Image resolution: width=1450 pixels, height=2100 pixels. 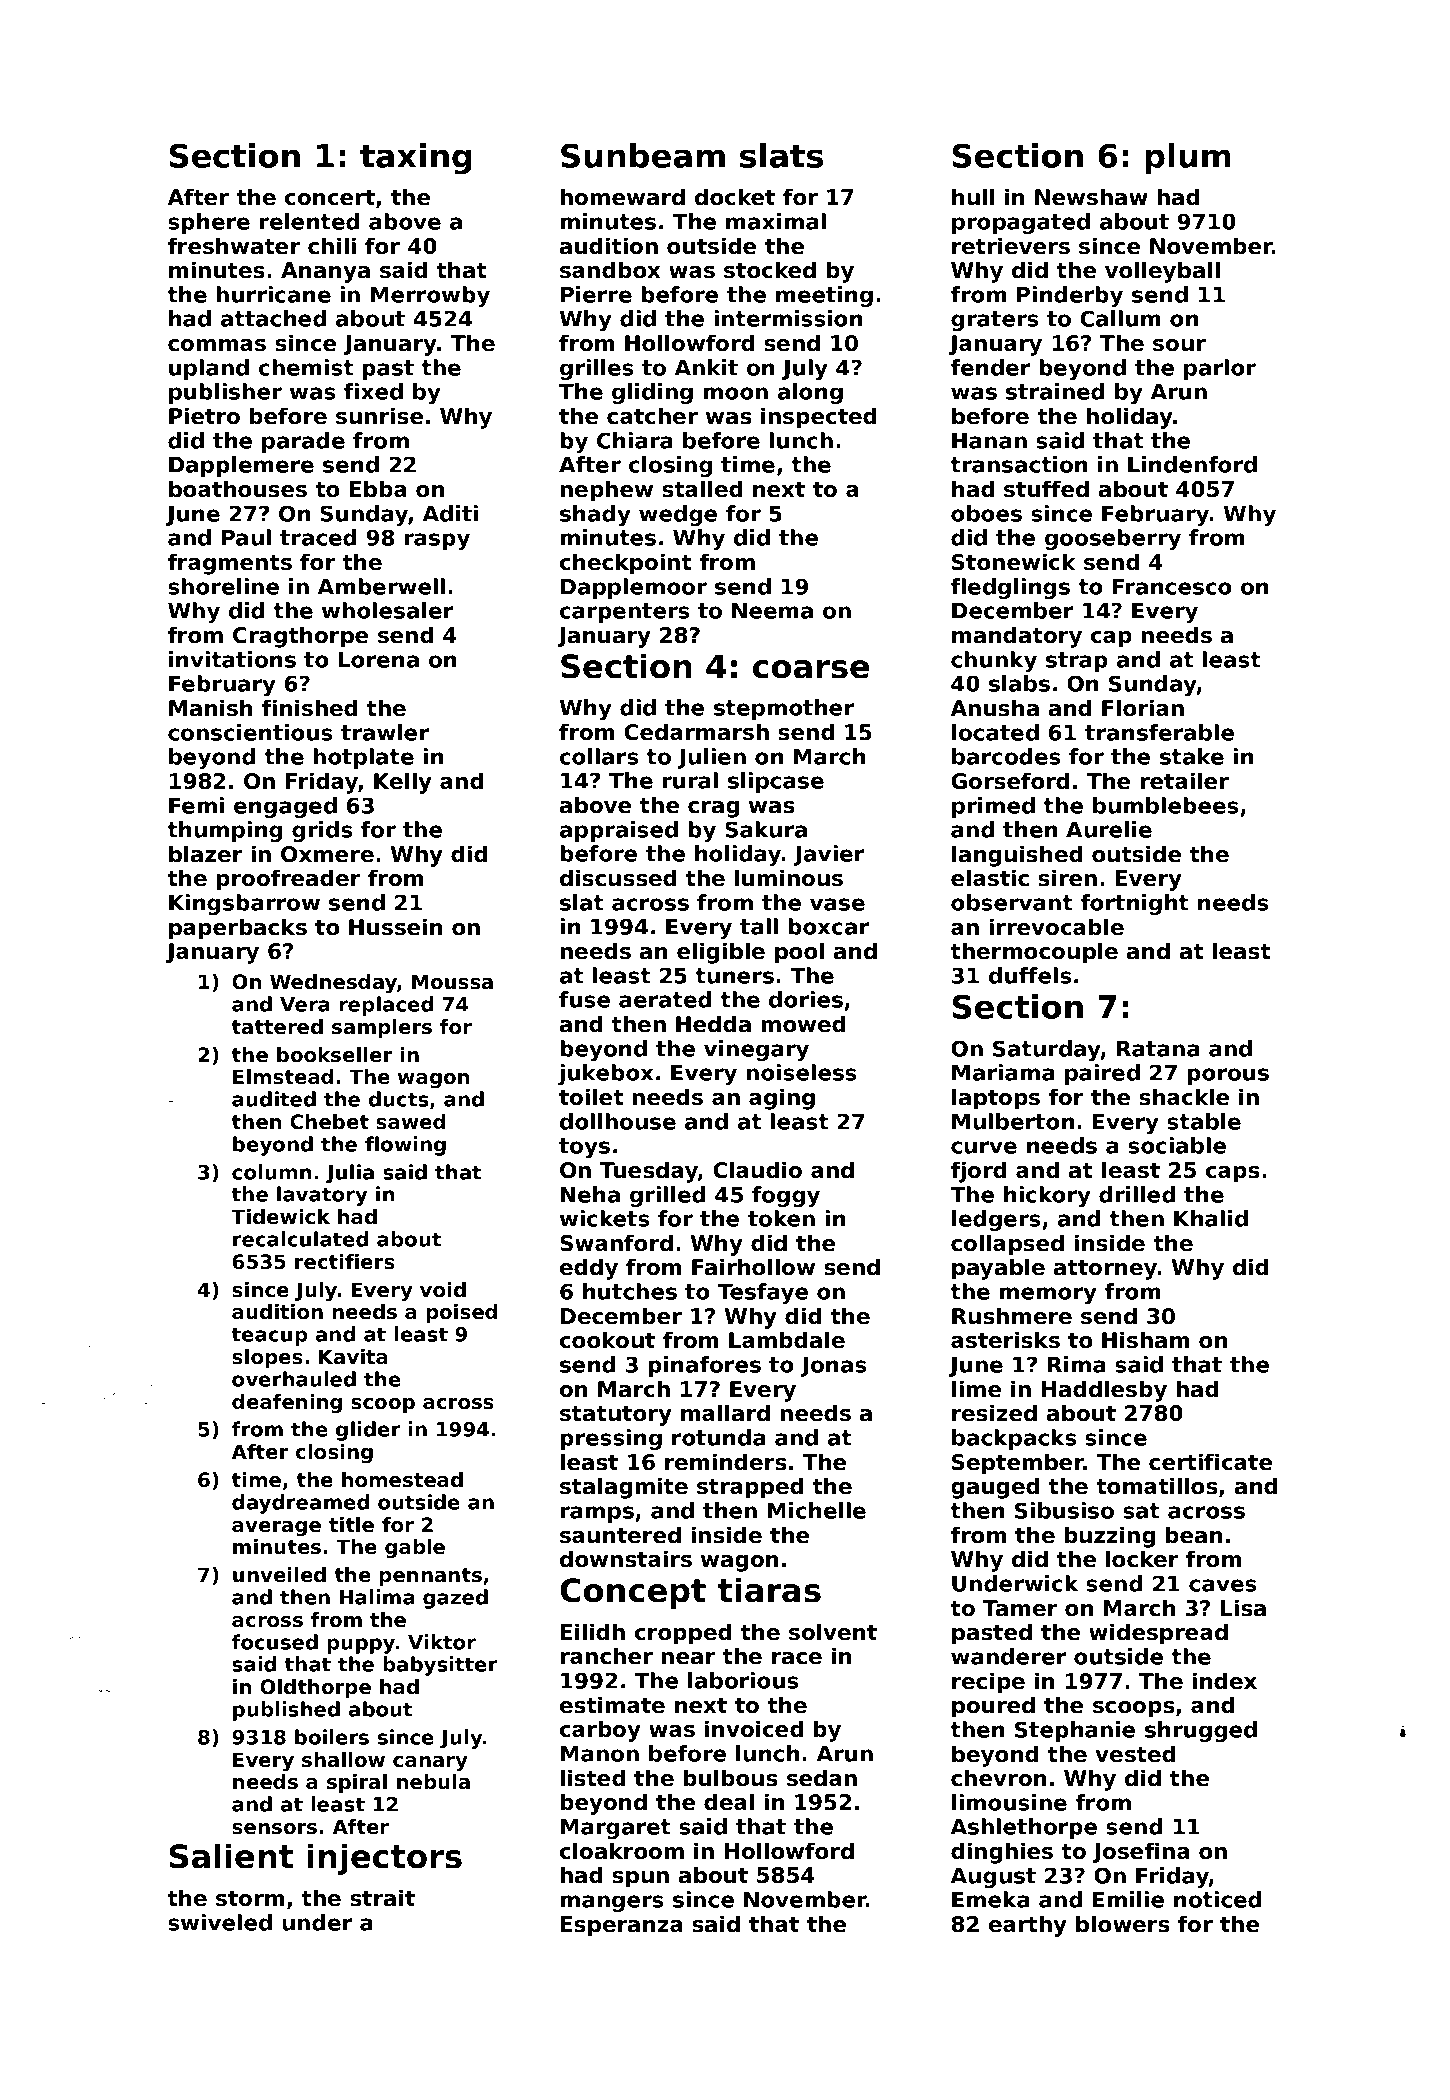 What do you see at coordinates (357, 1783) in the screenshot?
I see `spiral` at bounding box center [357, 1783].
